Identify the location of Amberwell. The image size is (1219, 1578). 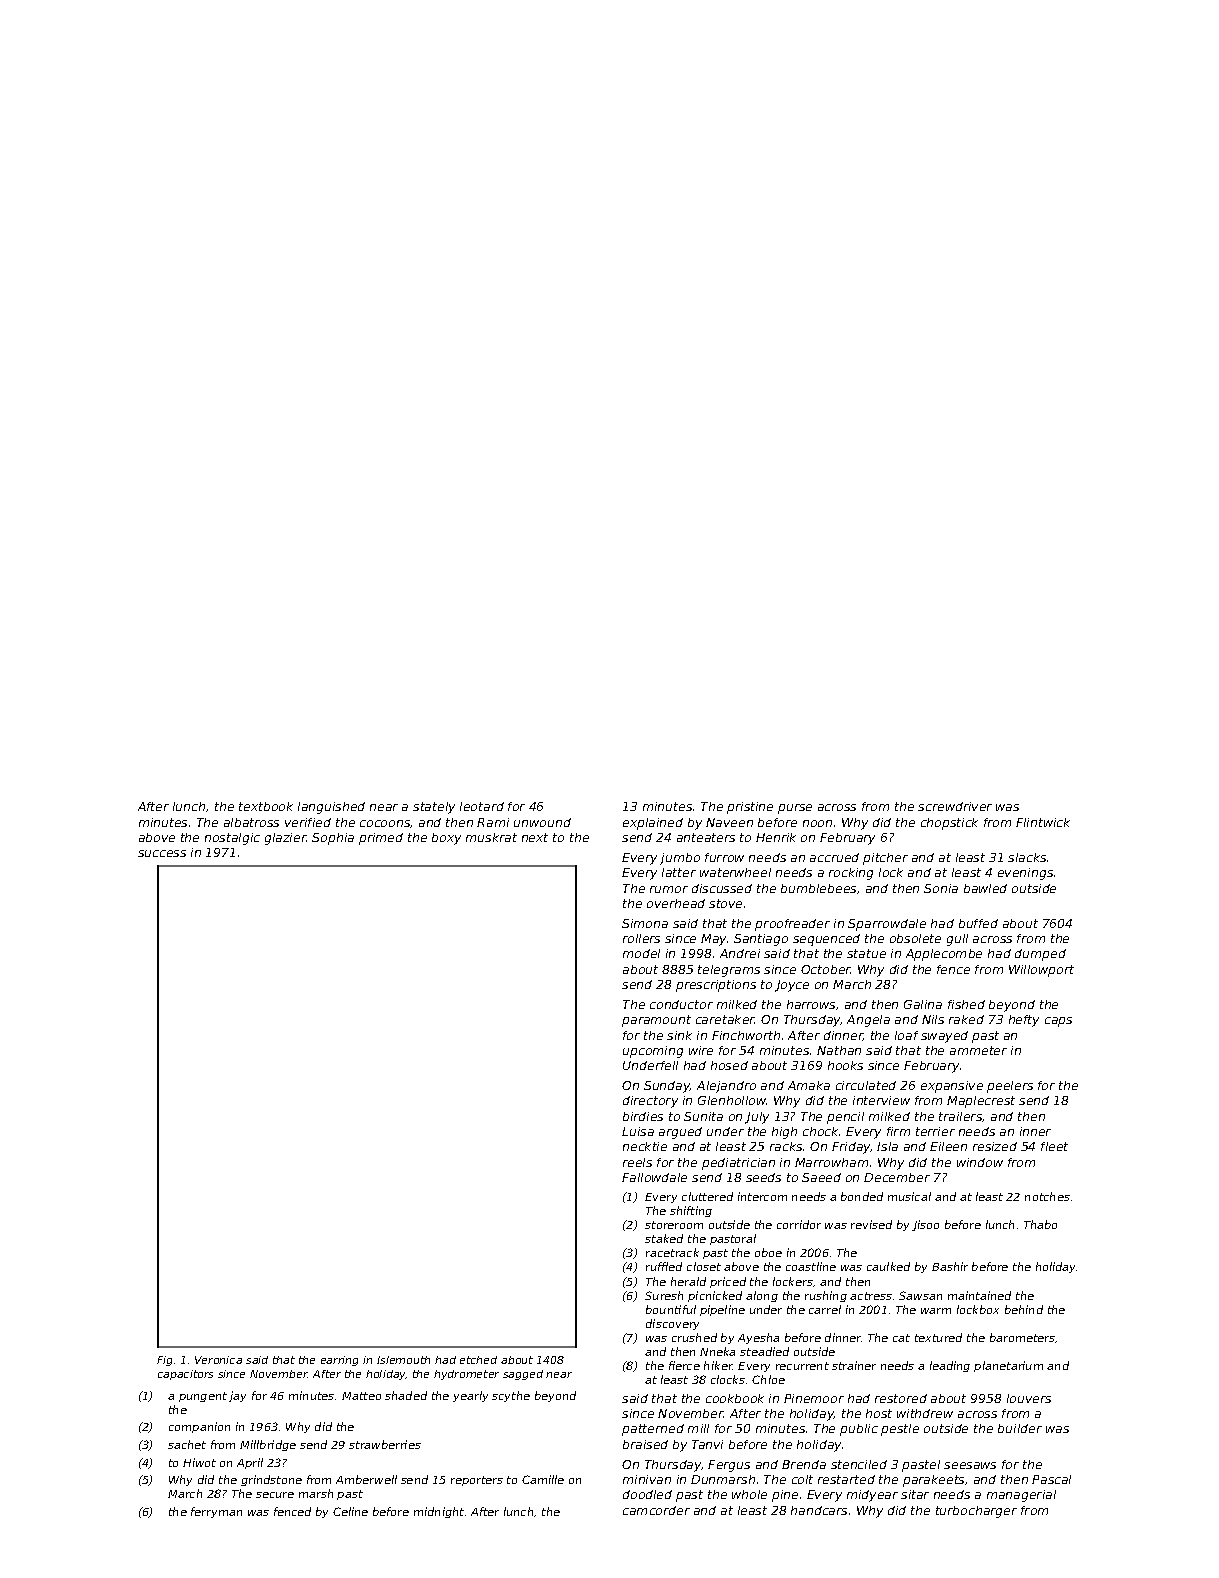
(366, 1479).
